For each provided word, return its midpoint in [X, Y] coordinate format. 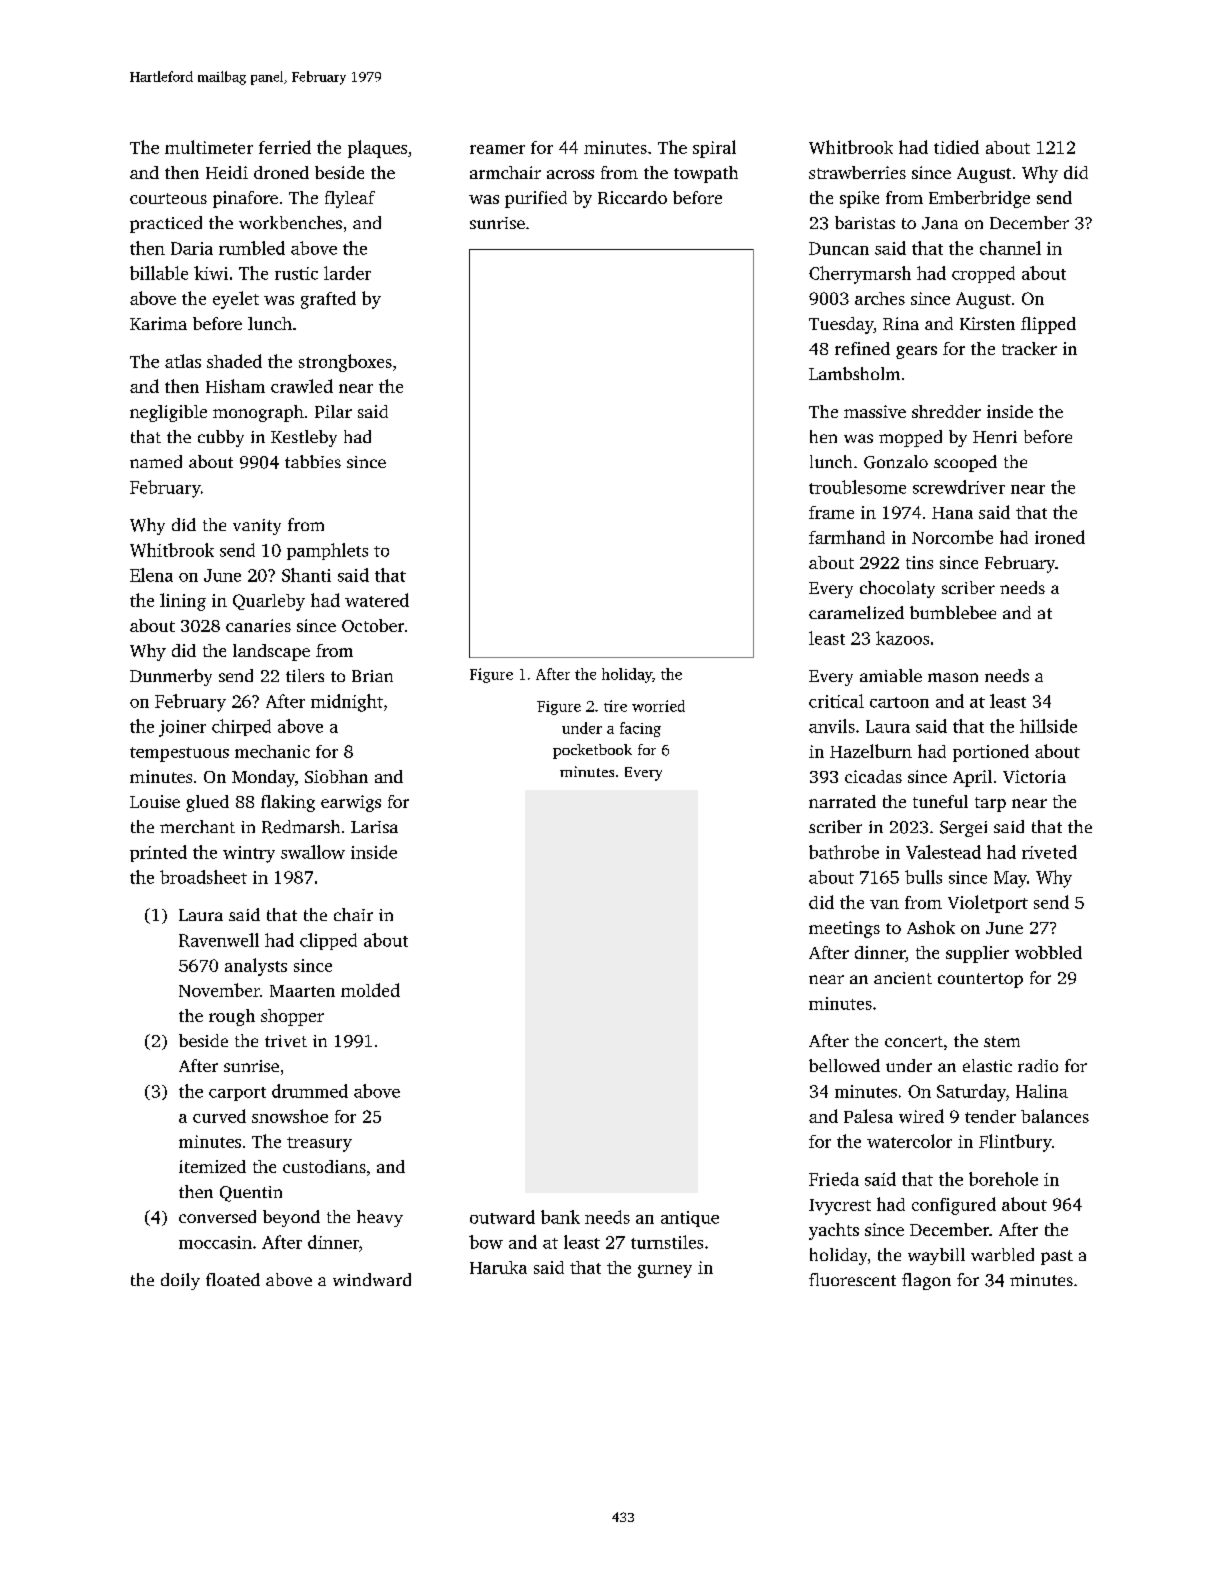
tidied [956, 147]
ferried [285, 147]
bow [486, 1242]
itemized [212, 1166]
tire [615, 706]
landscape [271, 652]
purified [536, 199]
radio [1038, 1065]
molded [370, 990]
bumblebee [953, 612]
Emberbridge [979, 199]
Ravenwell [219, 940]
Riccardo [632, 197]
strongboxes [345, 363]
